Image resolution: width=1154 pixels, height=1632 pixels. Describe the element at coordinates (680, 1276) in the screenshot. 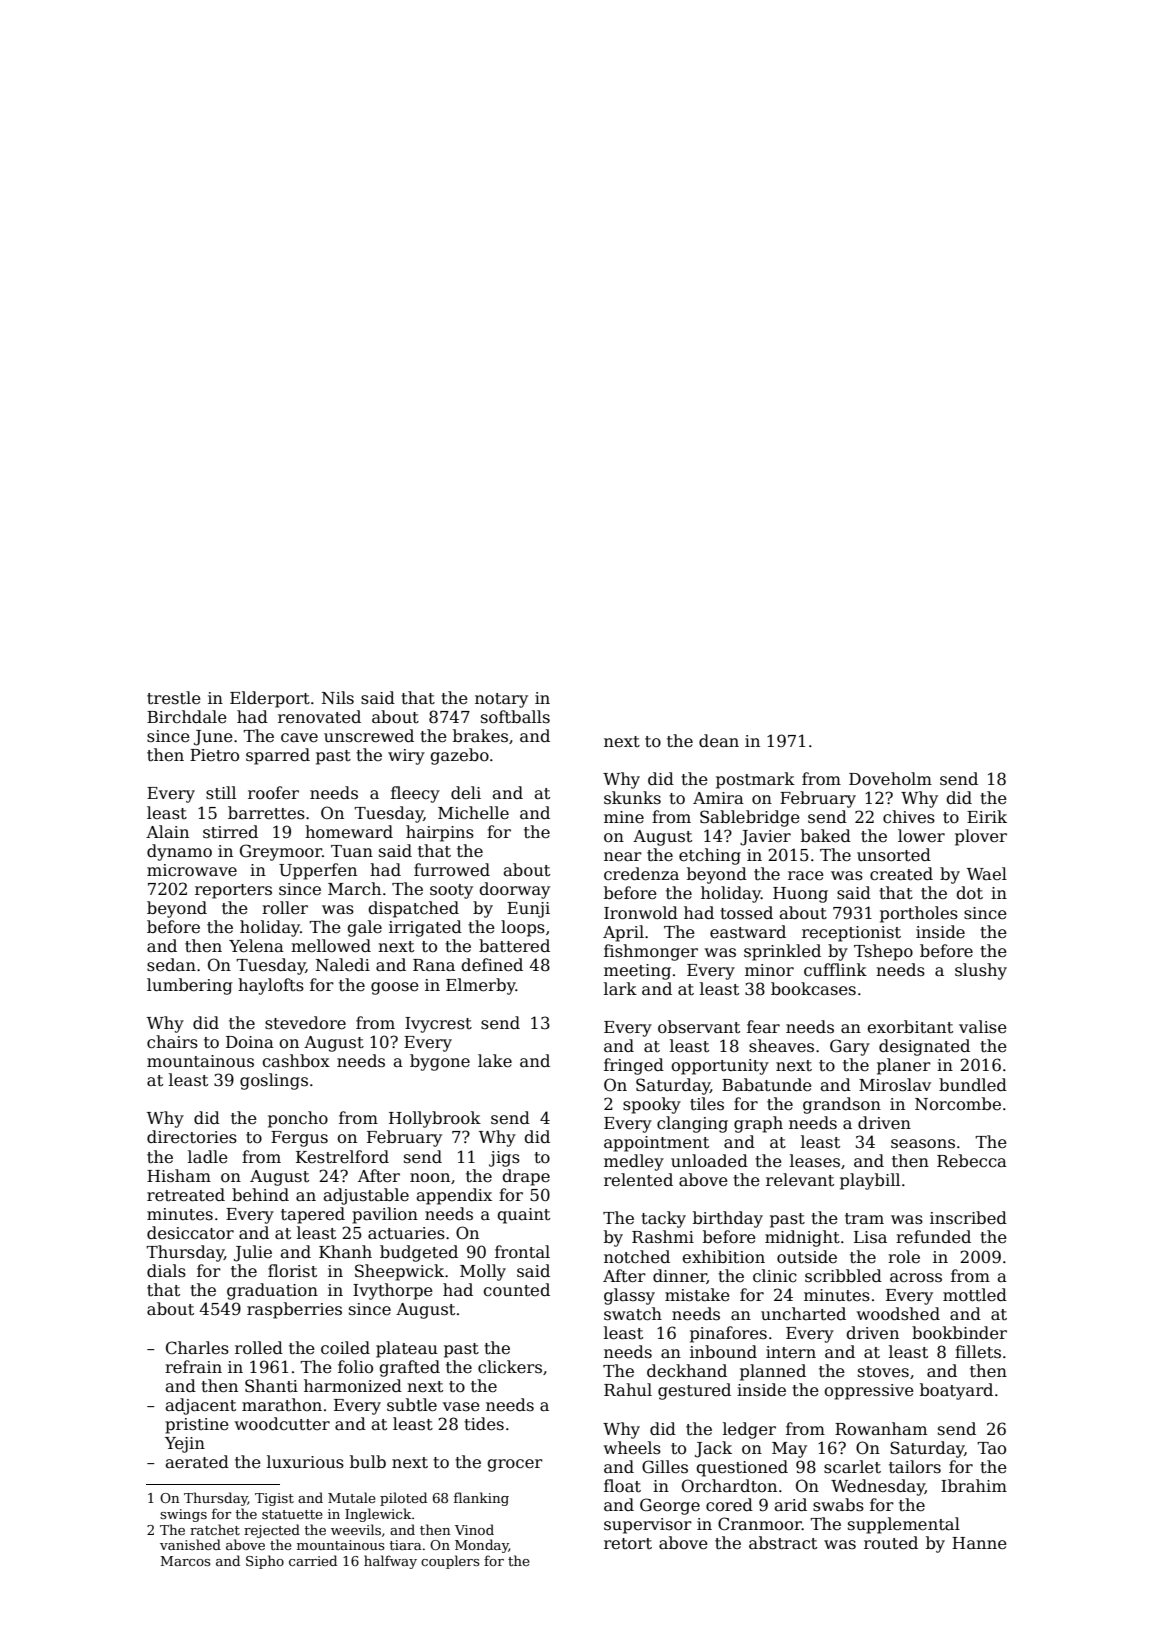

I see `dinner` at that location.
